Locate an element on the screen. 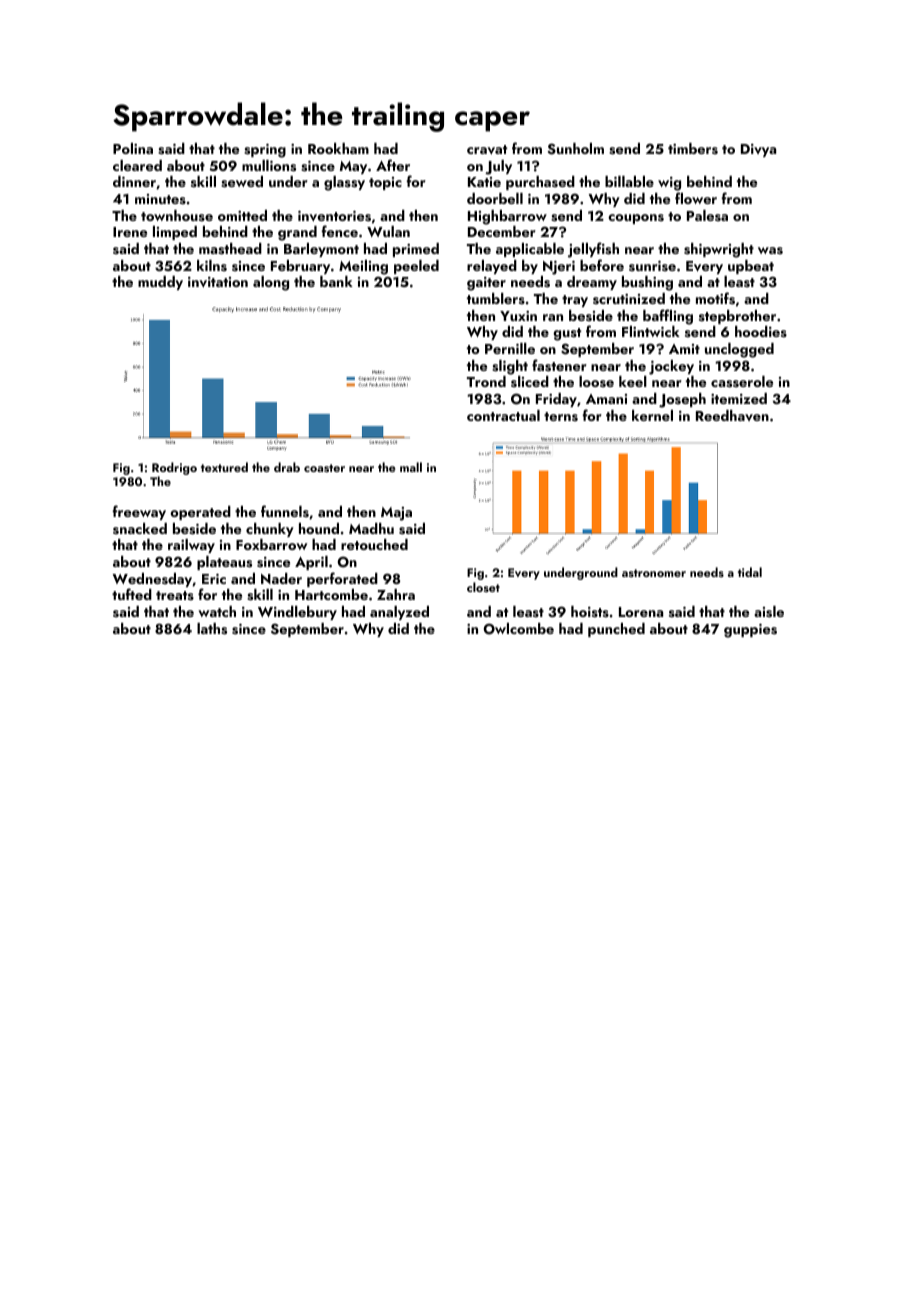  After is located at coordinates (393, 165).
